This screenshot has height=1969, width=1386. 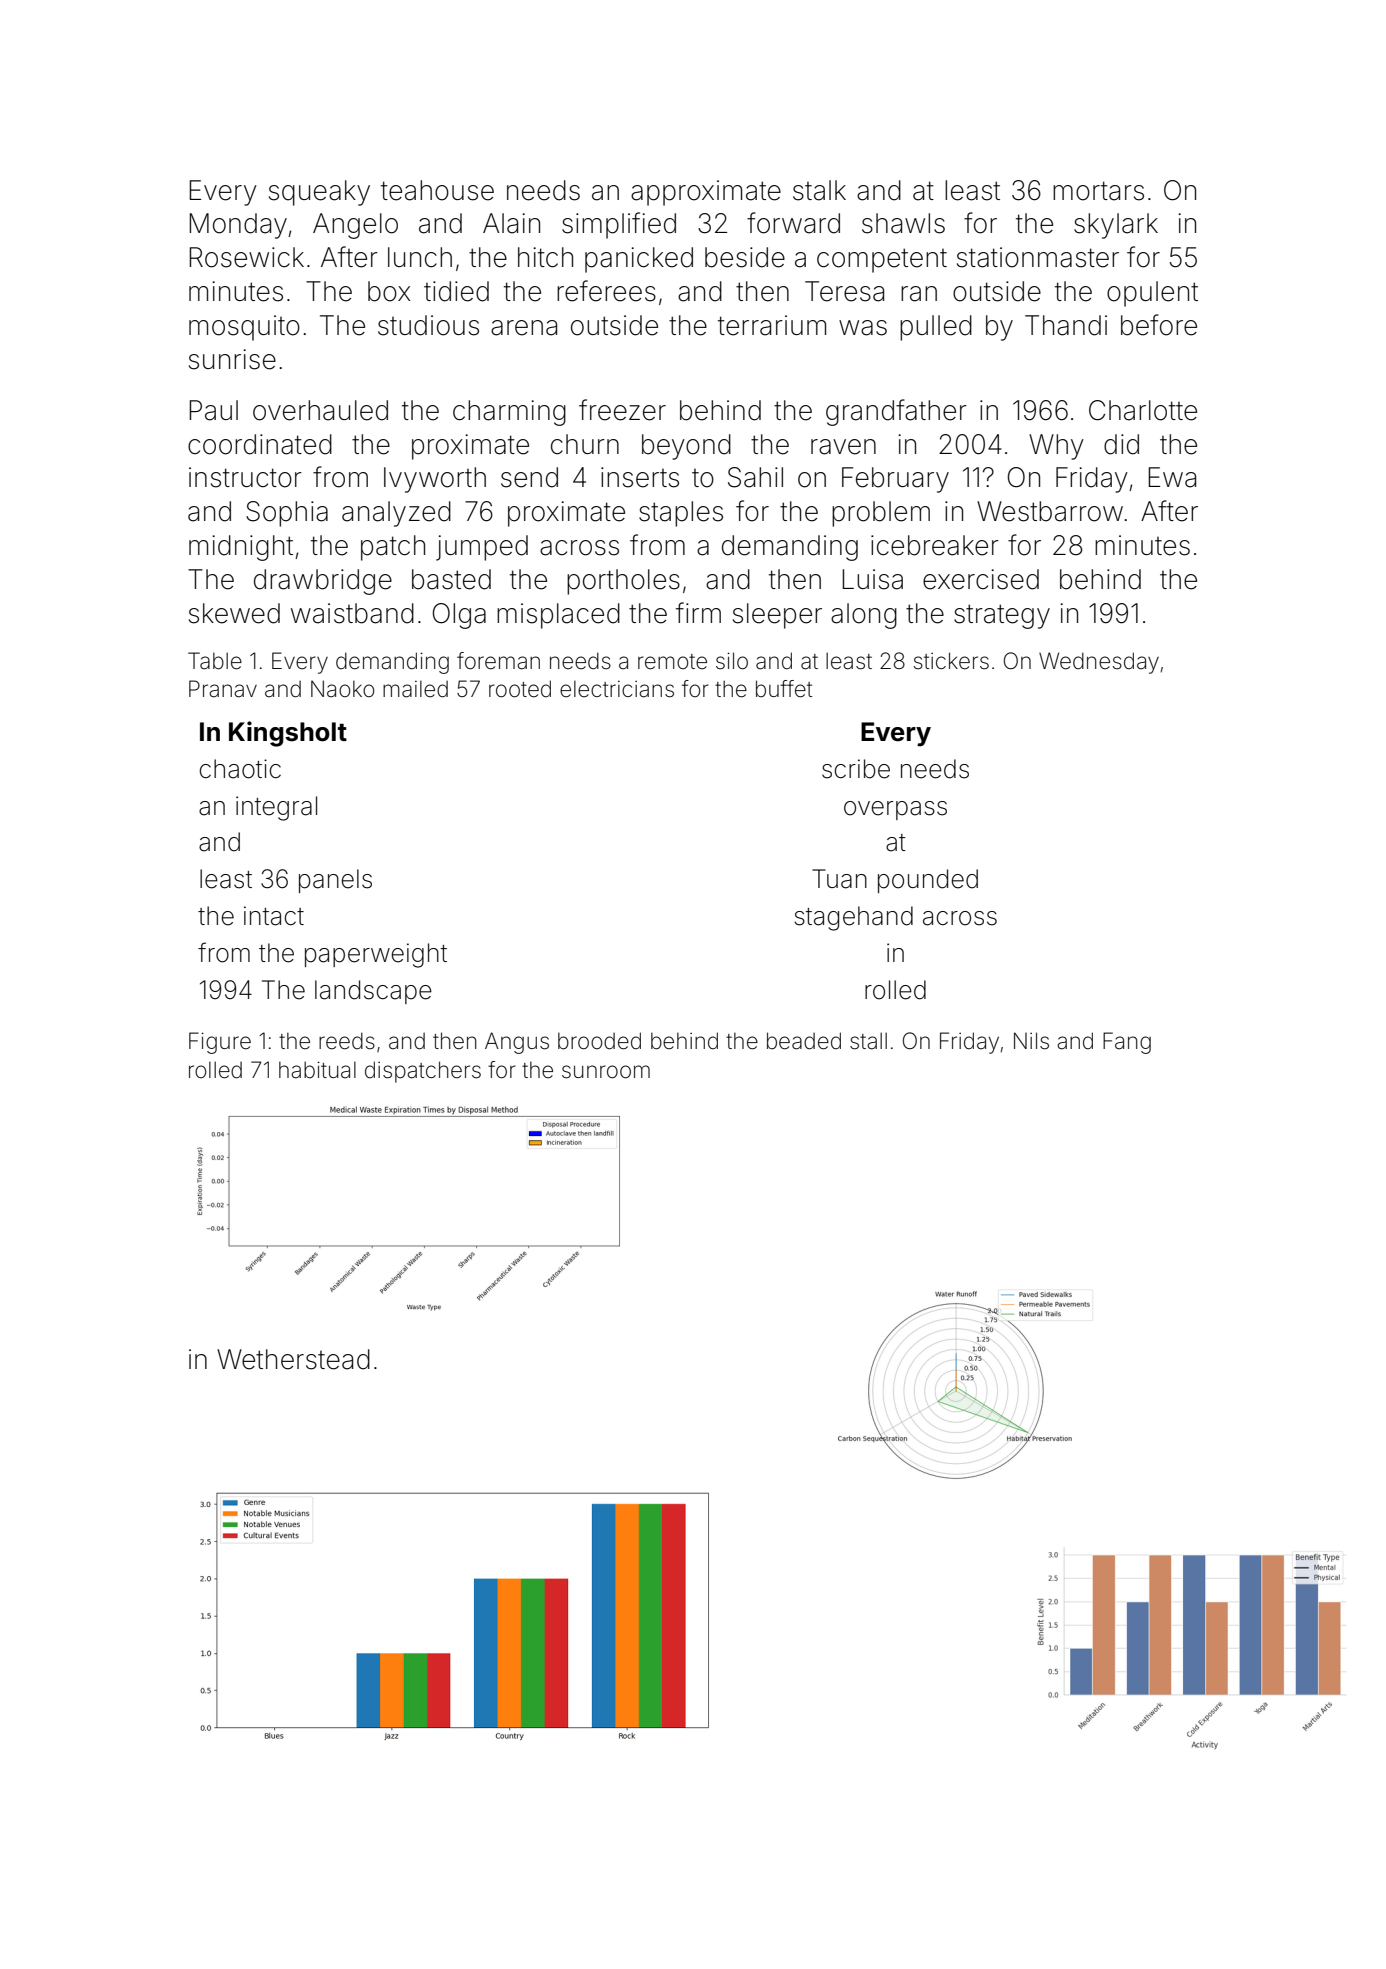 What do you see at coordinates (1127, 1043) in the screenshot?
I see `Fang` at bounding box center [1127, 1043].
